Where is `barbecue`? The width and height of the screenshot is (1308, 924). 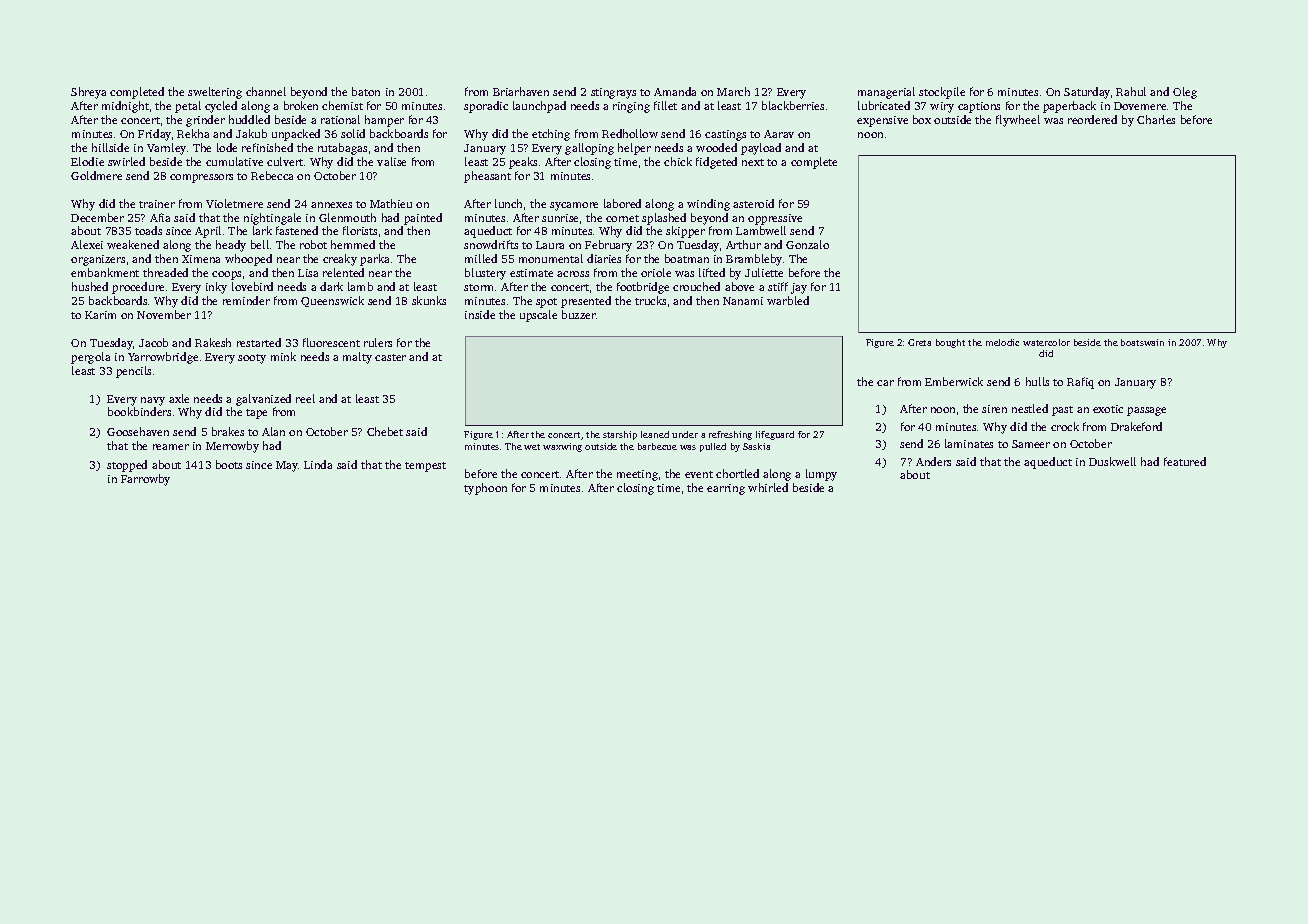
barbecue is located at coordinates (657, 446).
